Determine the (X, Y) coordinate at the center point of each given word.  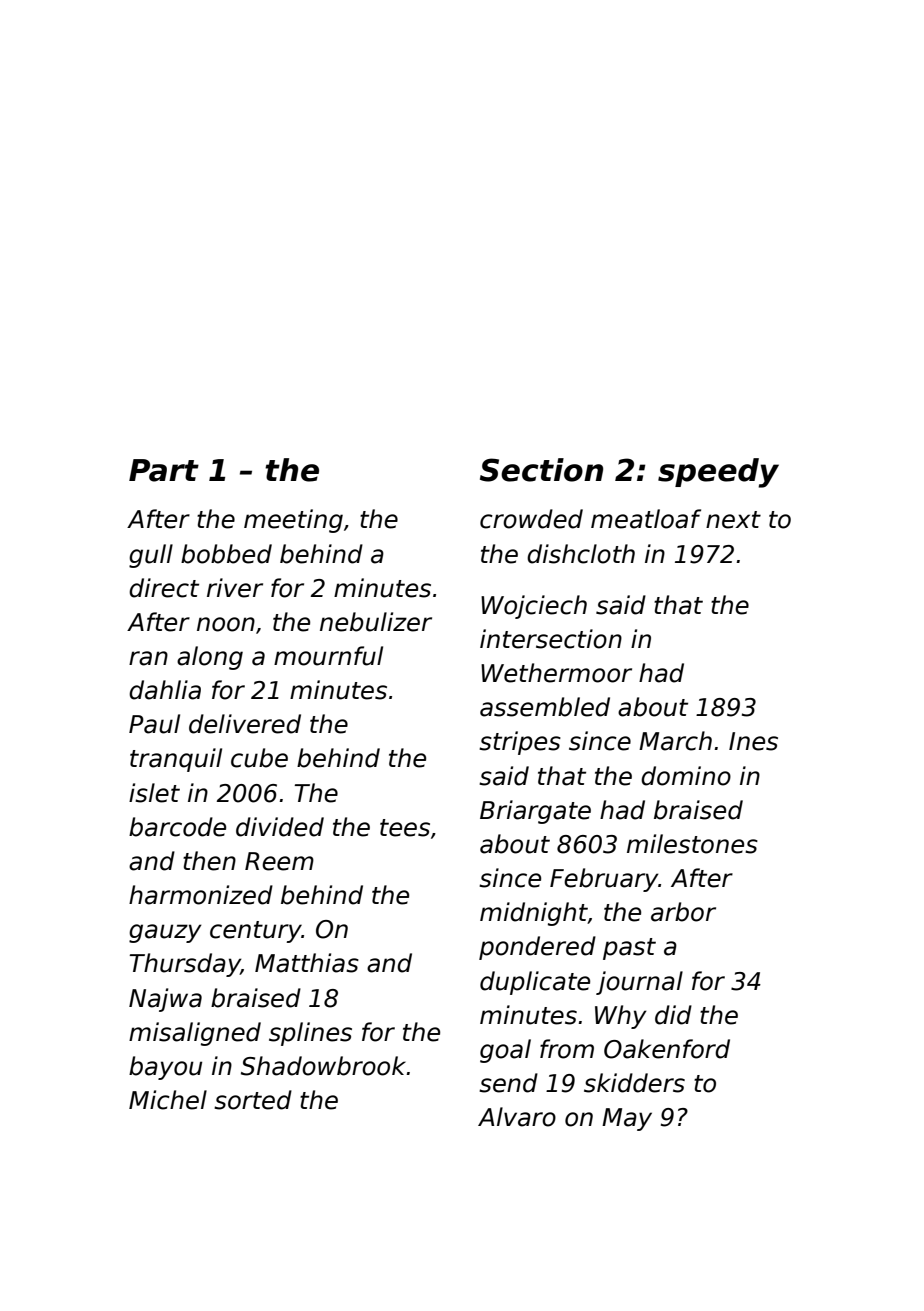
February (604, 880)
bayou (165, 1068)
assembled (545, 707)
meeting (293, 521)
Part (164, 470)
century (256, 932)
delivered (245, 724)
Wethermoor (556, 673)
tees (405, 828)
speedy (718, 473)
